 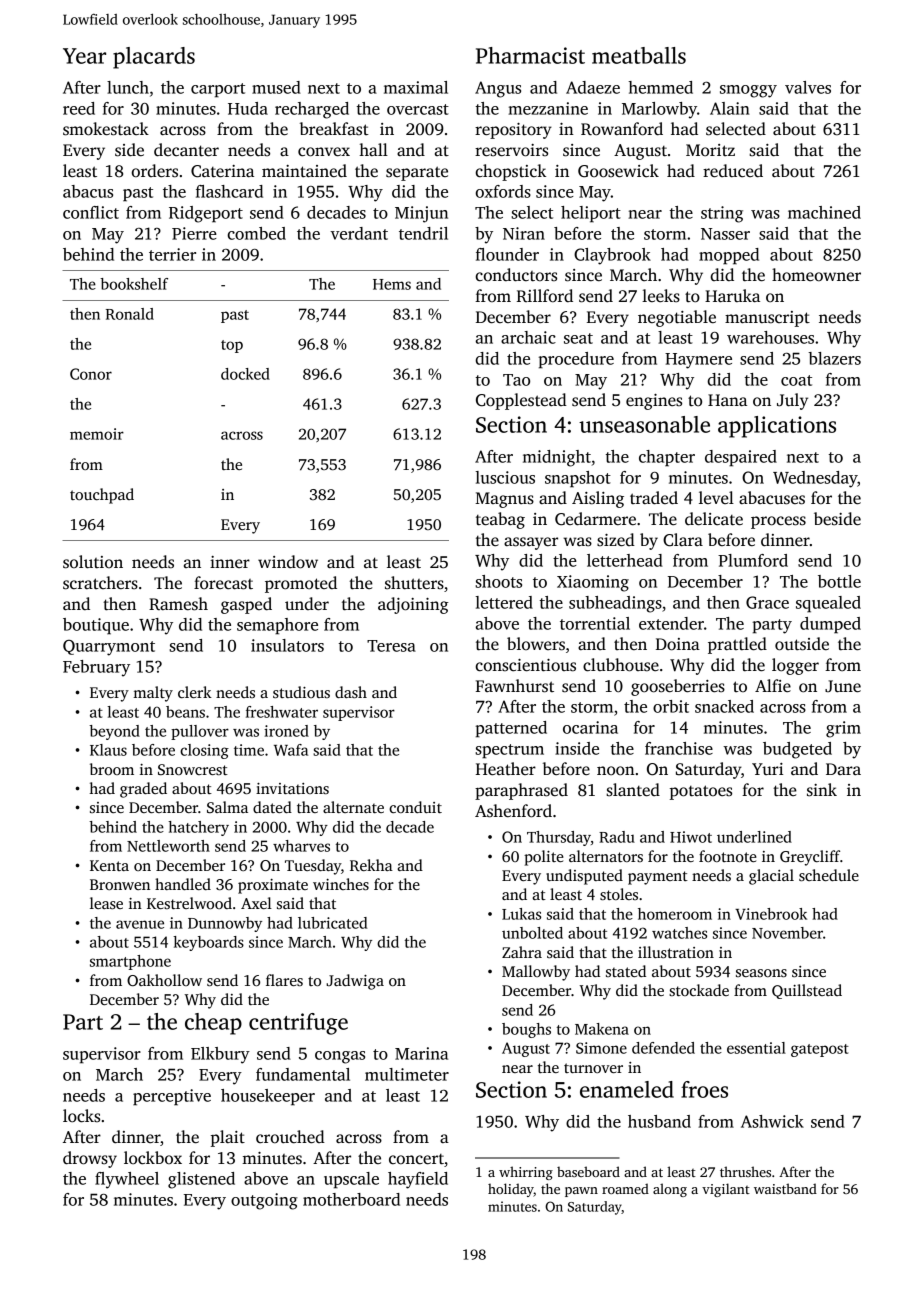 What do you see at coordinates (808, 87) in the screenshot?
I see `valves` at bounding box center [808, 87].
